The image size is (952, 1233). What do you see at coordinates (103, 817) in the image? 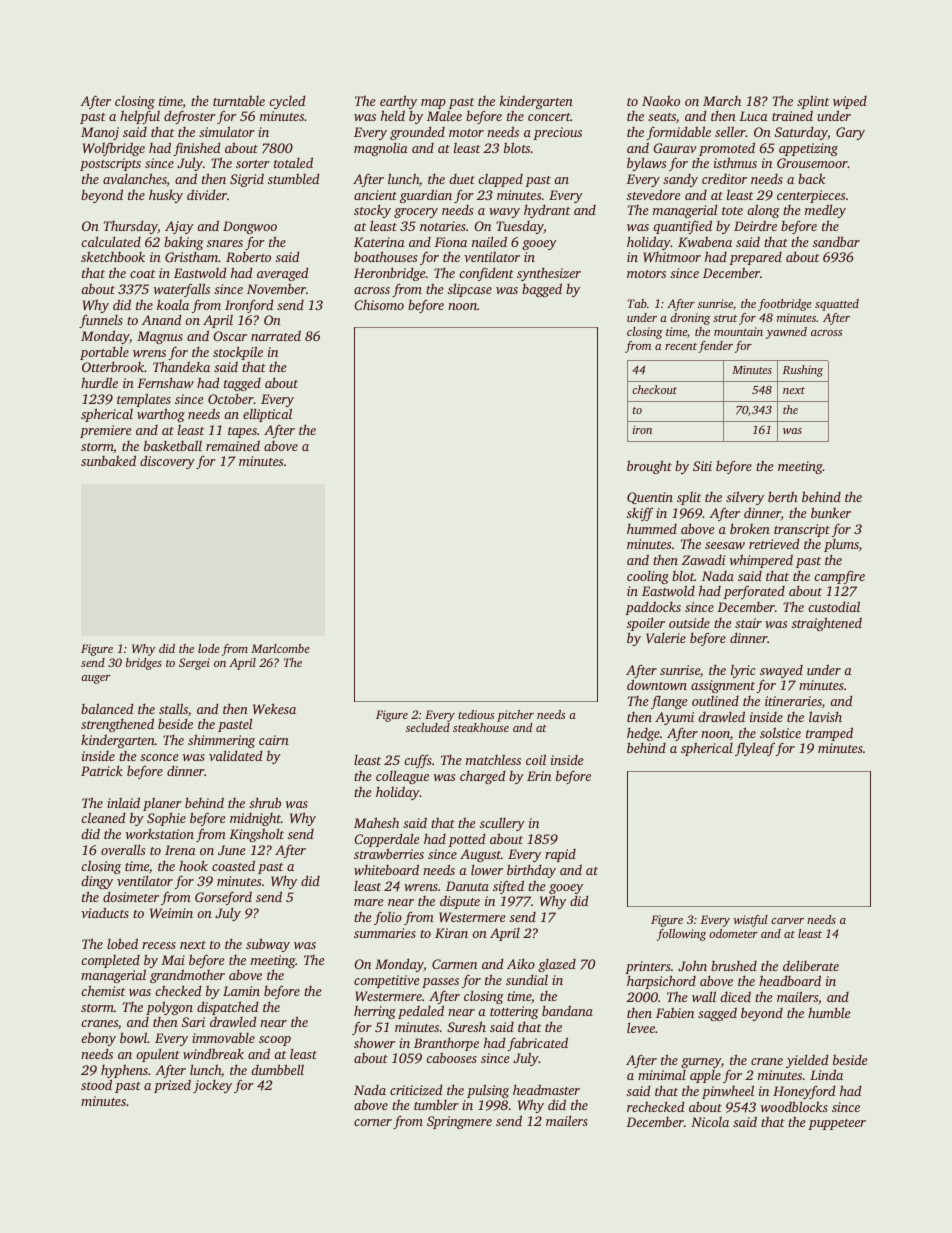
I see `cleaned` at bounding box center [103, 817].
